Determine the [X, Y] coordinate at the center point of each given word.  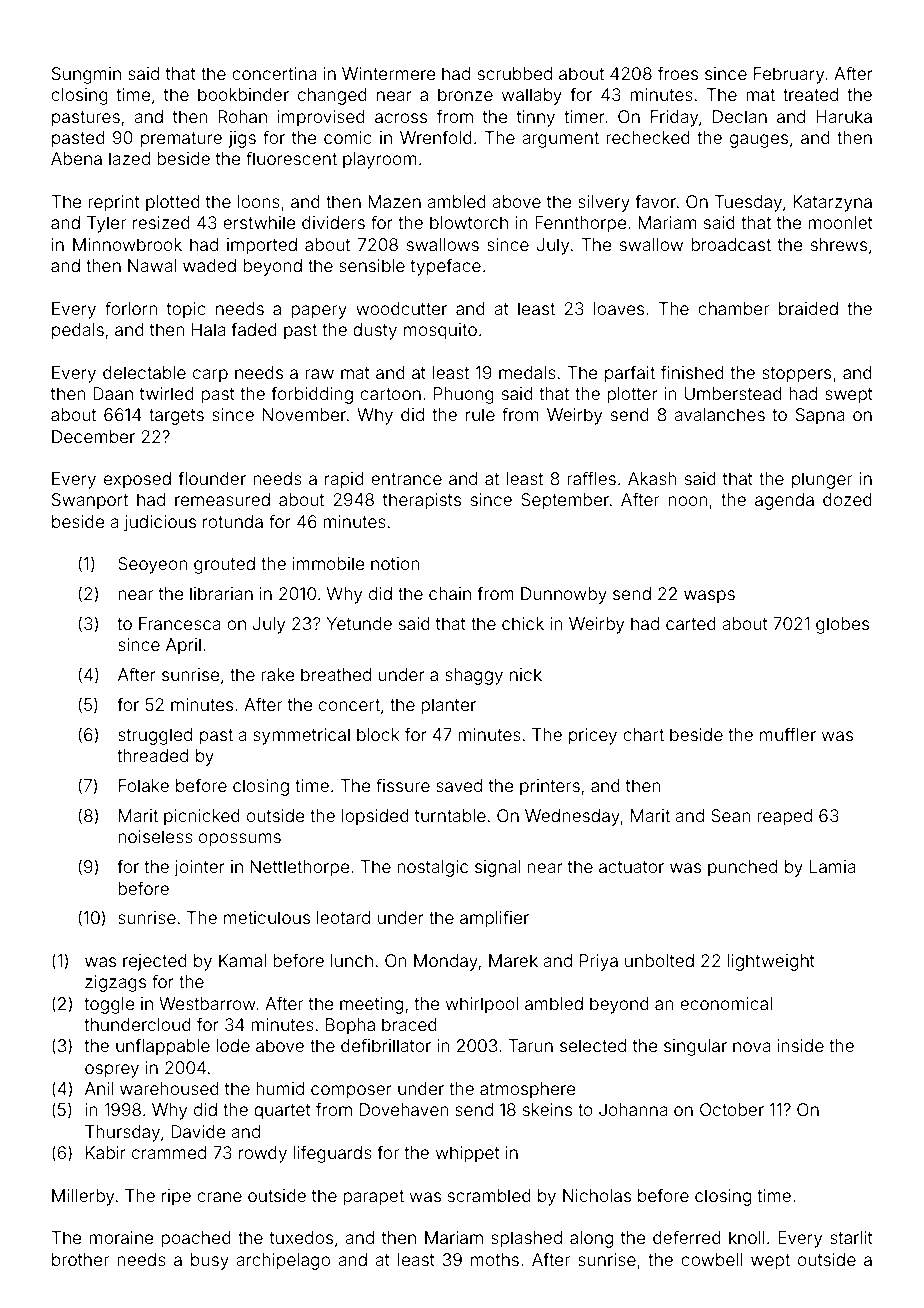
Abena [76, 158]
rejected [155, 962]
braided [808, 308]
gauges [759, 141]
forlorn [131, 308]
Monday [446, 962]
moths [495, 1259]
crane [219, 1197]
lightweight [771, 962]
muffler [788, 734]
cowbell [711, 1259]
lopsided [375, 817]
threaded [152, 755]
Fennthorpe [581, 224]
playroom [379, 160]
